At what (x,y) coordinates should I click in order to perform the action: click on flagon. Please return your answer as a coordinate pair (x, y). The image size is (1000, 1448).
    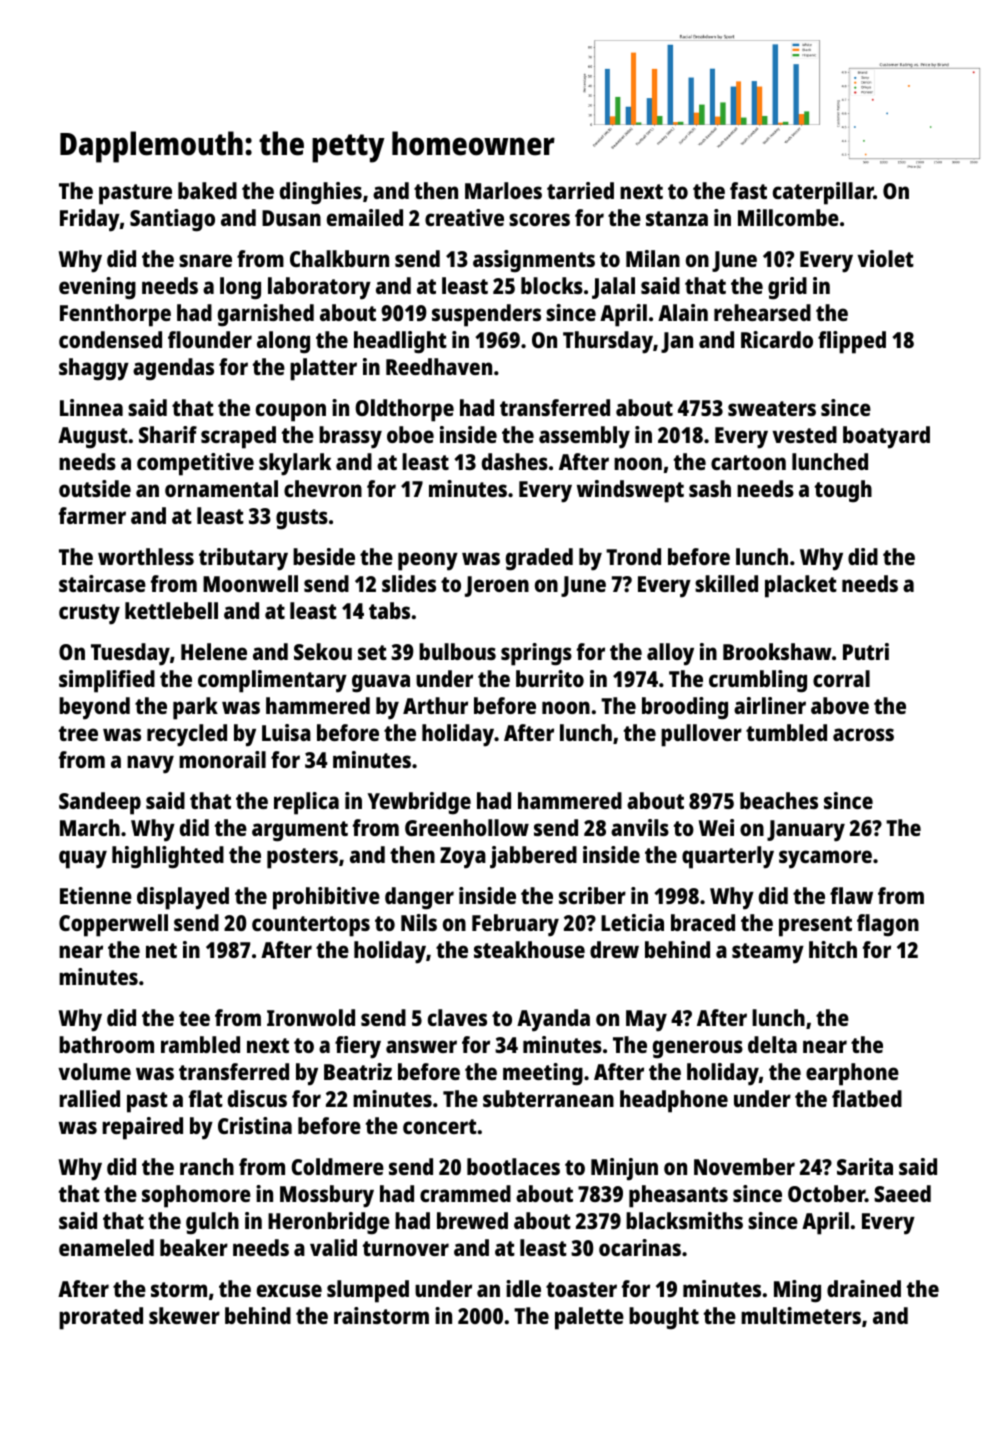
    Looking at the image, I should click on (888, 925).
